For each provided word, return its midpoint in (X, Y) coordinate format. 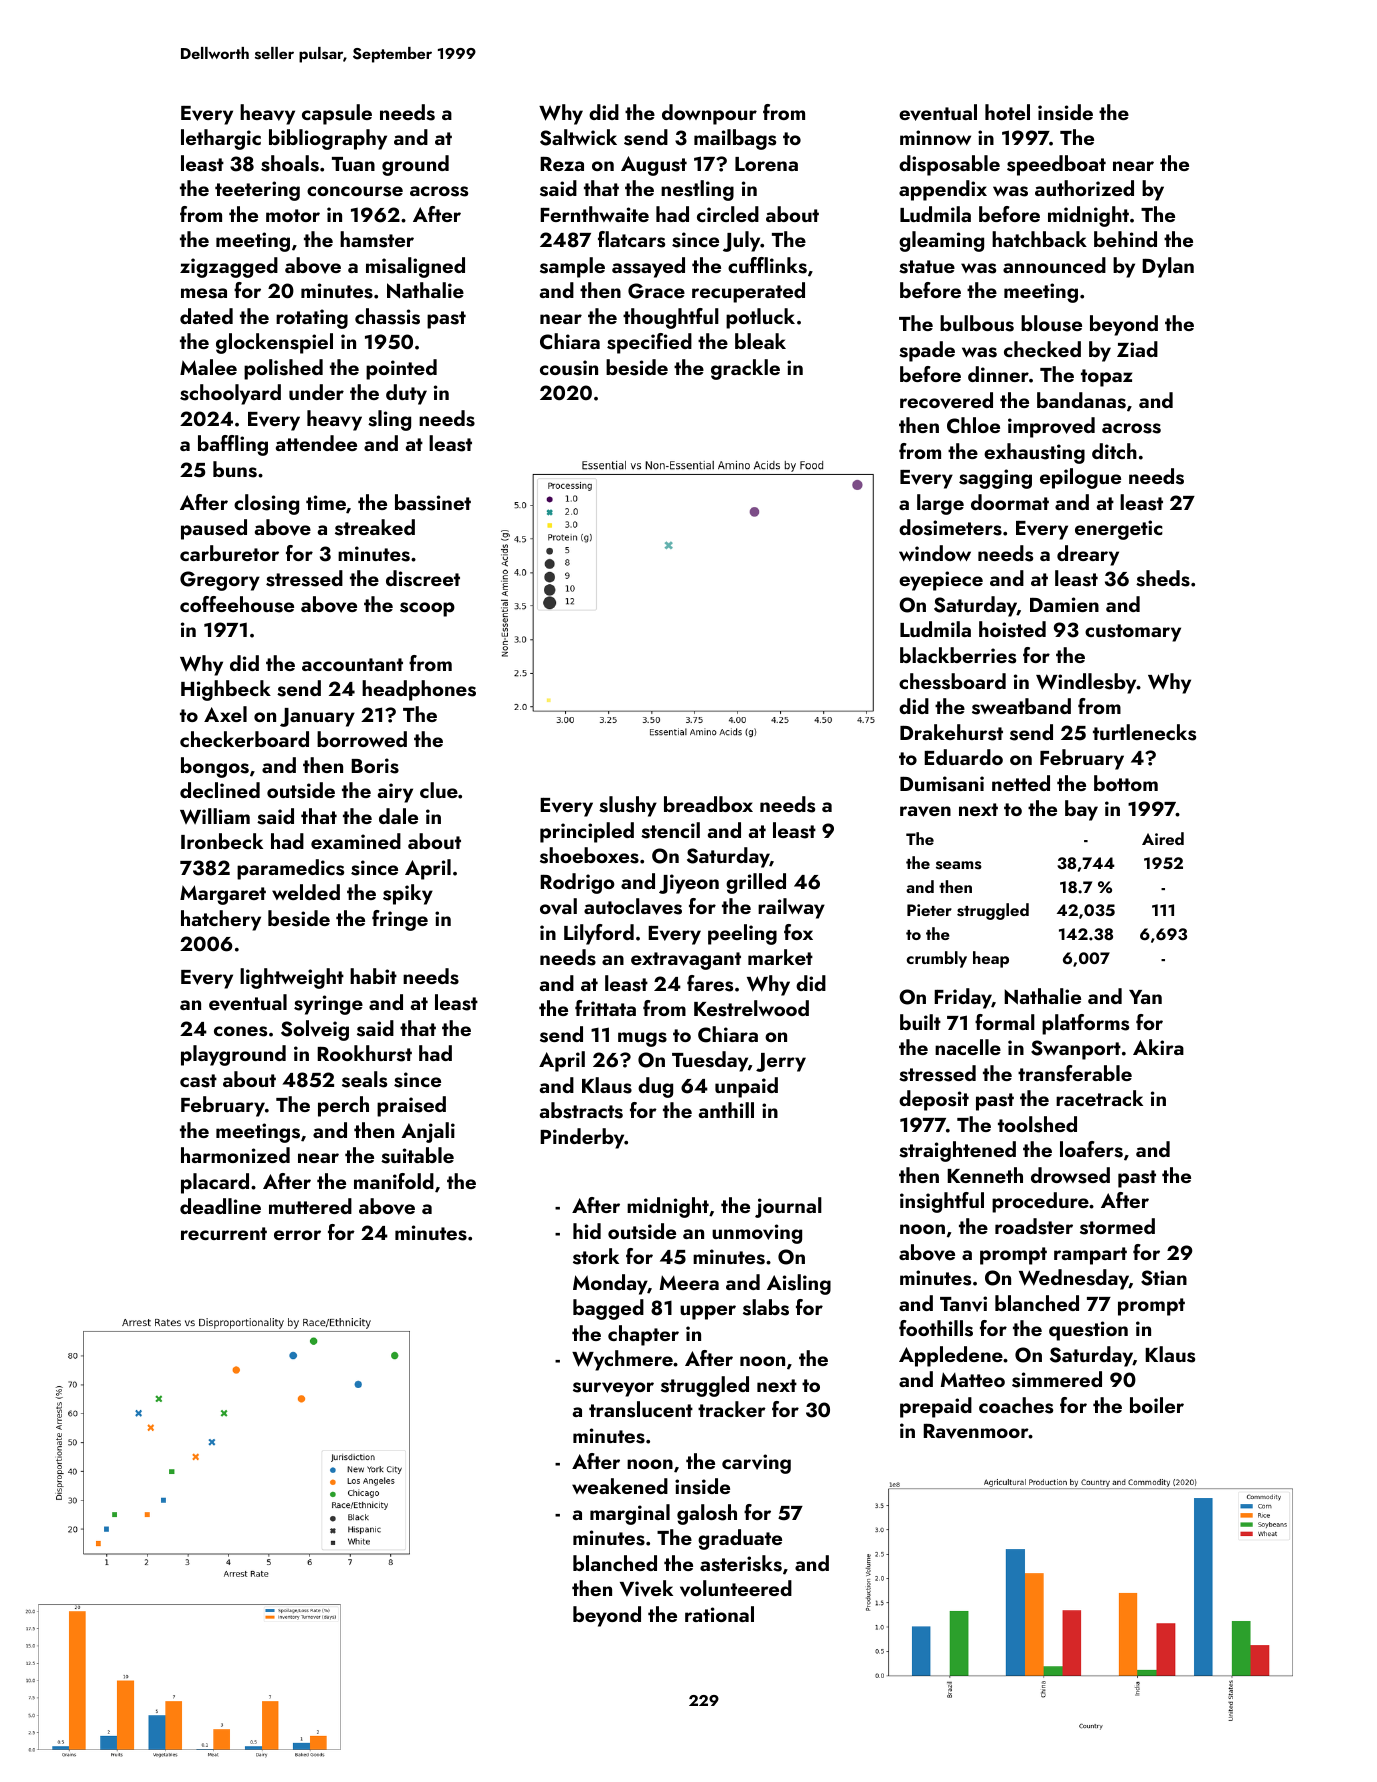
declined (220, 790)
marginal (630, 1514)
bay (1081, 810)
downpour (709, 114)
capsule (337, 114)
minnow (935, 137)
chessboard (952, 681)
